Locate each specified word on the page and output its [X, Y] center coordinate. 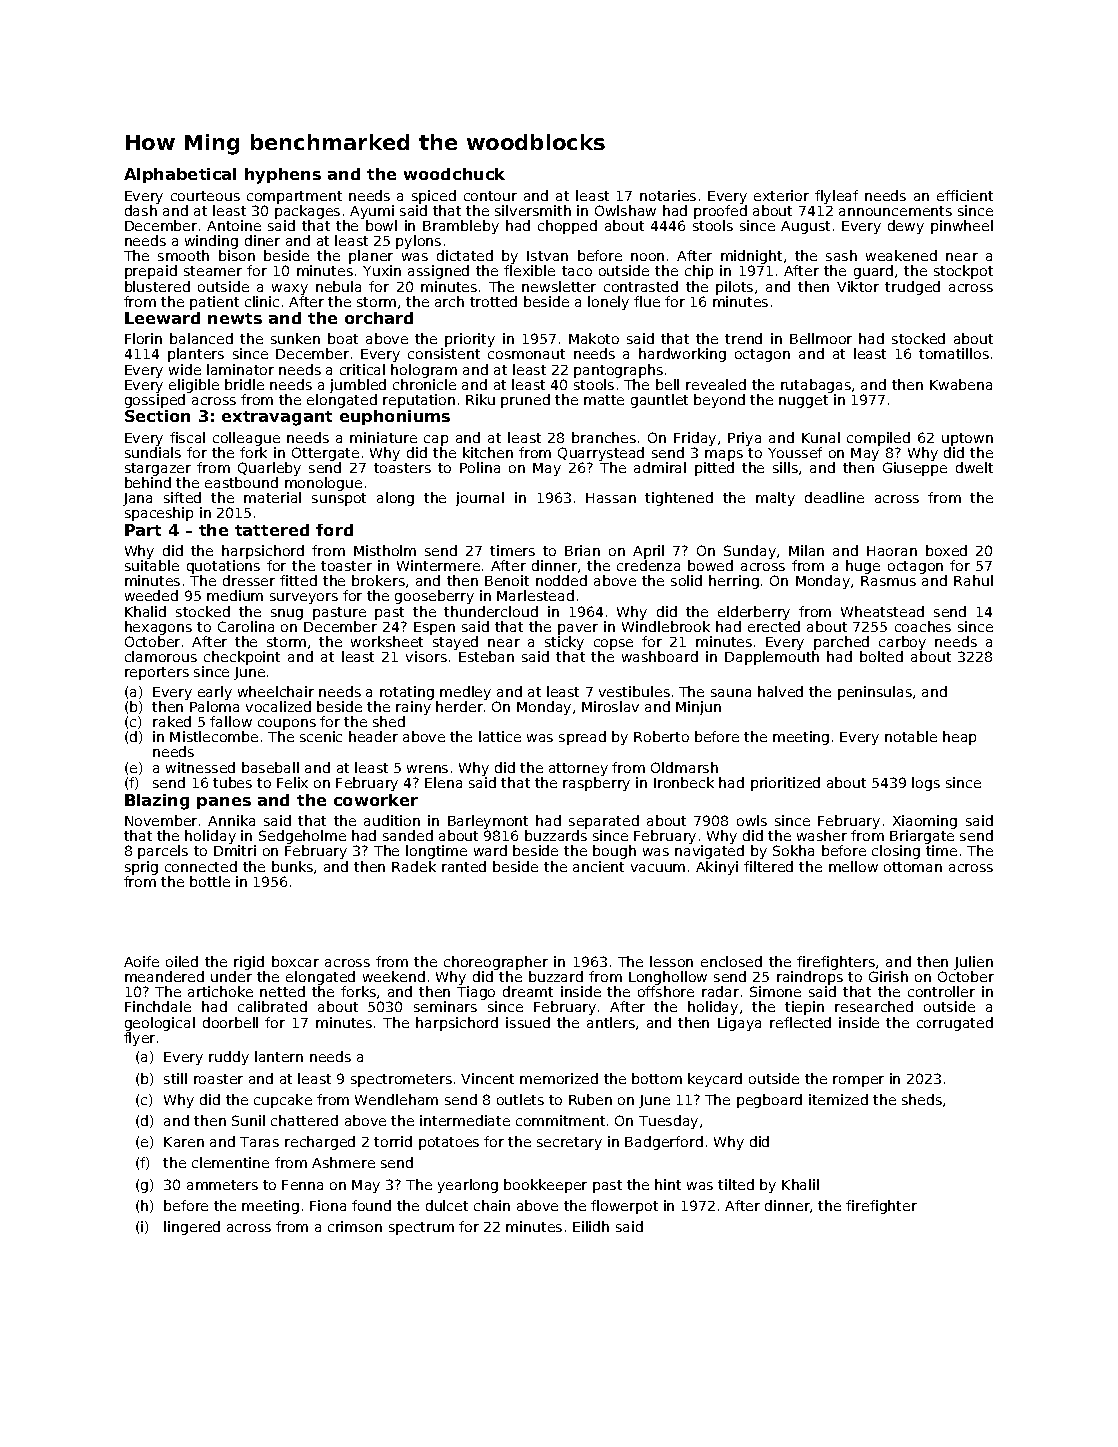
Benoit [507, 580]
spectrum [421, 1228]
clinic [262, 301]
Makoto [594, 338]
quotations [223, 567]
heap [959, 738]
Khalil [800, 1184]
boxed [946, 550]
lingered [192, 1228]
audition [392, 820]
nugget [803, 401]
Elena [443, 782]
